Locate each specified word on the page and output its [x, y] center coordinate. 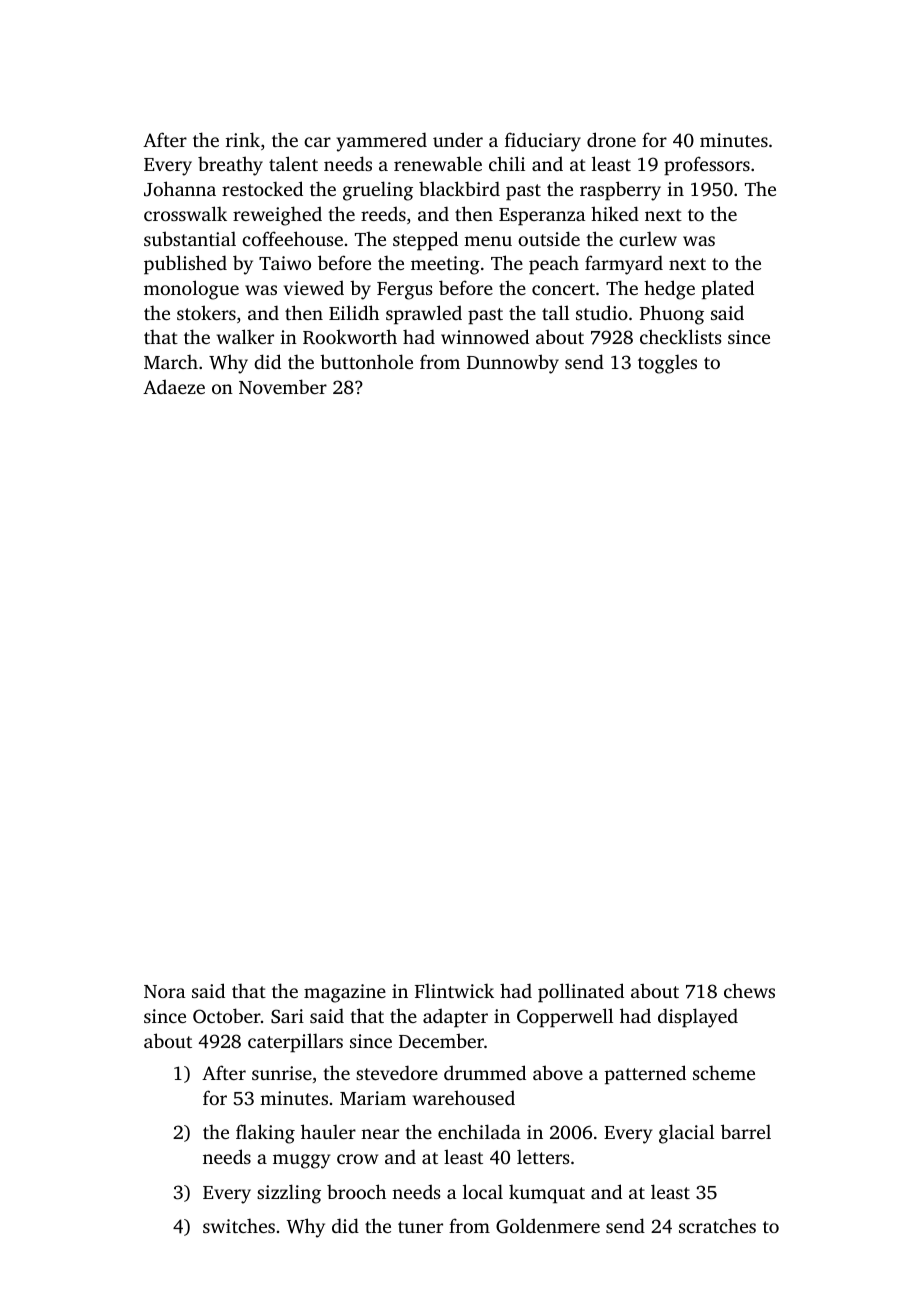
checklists [680, 336]
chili [507, 163]
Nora [165, 991]
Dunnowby [513, 364]
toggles [667, 364]
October [227, 1016]
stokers [206, 312]
